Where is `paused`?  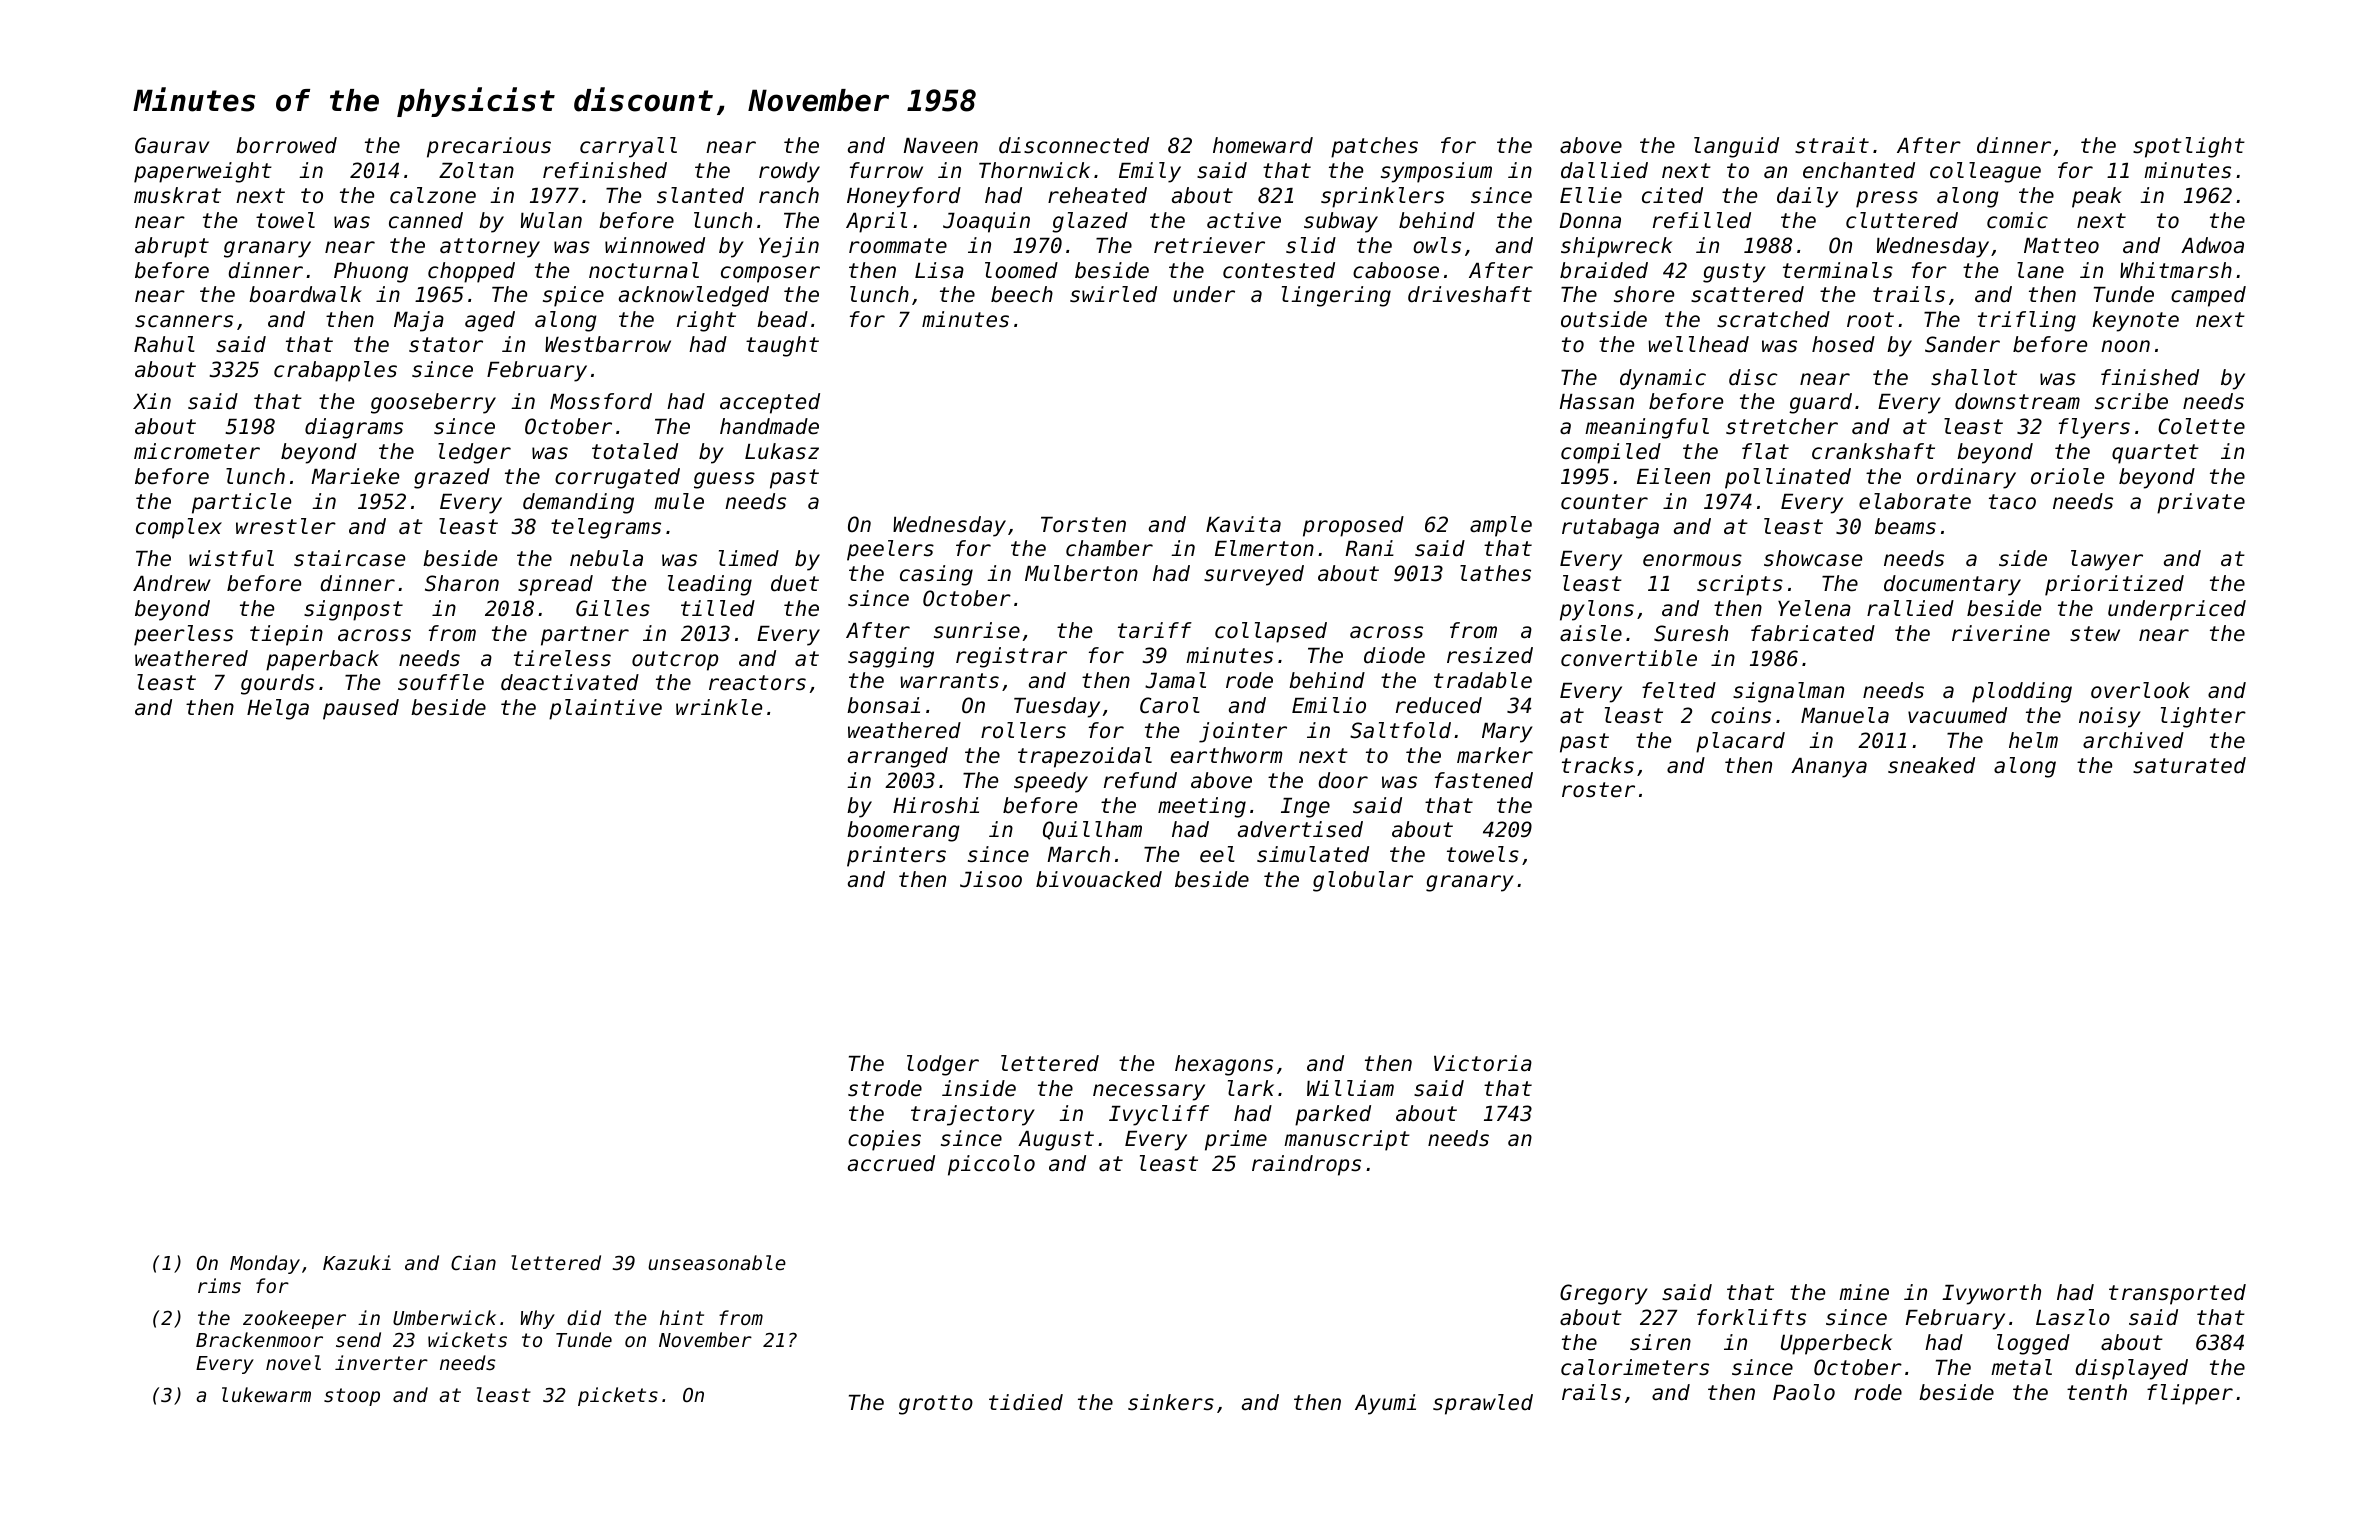 paused is located at coordinates (361, 709).
